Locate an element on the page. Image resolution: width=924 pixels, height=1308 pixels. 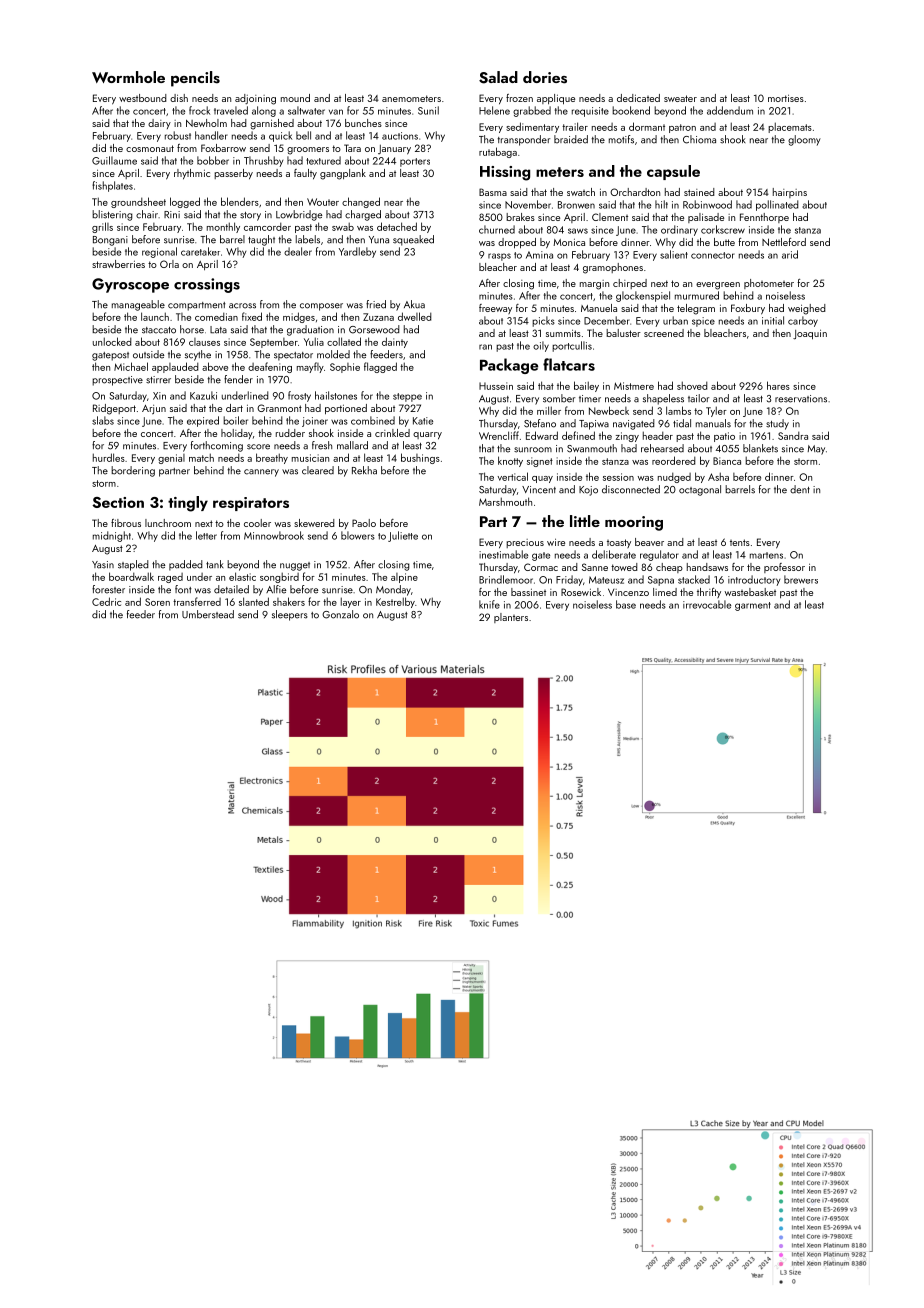
picks is located at coordinates (543, 321).
